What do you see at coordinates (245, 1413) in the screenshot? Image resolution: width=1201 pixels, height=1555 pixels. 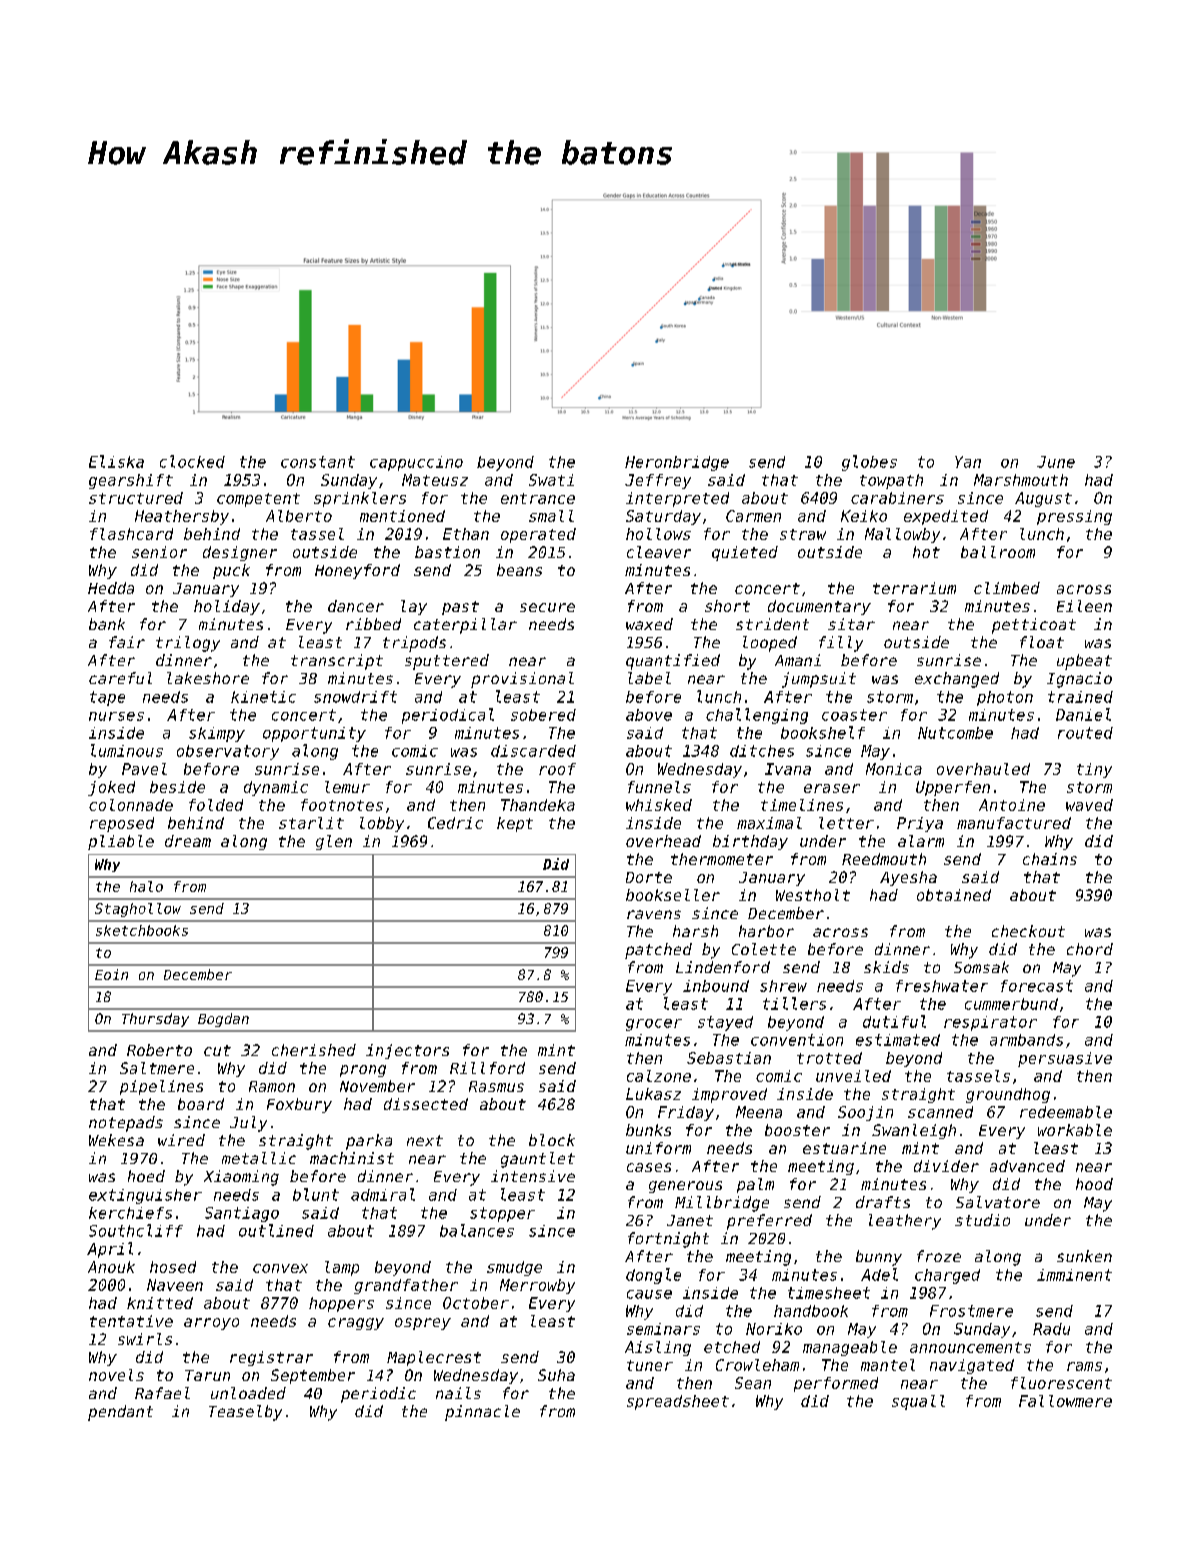 I see `Teaselby` at bounding box center [245, 1413].
